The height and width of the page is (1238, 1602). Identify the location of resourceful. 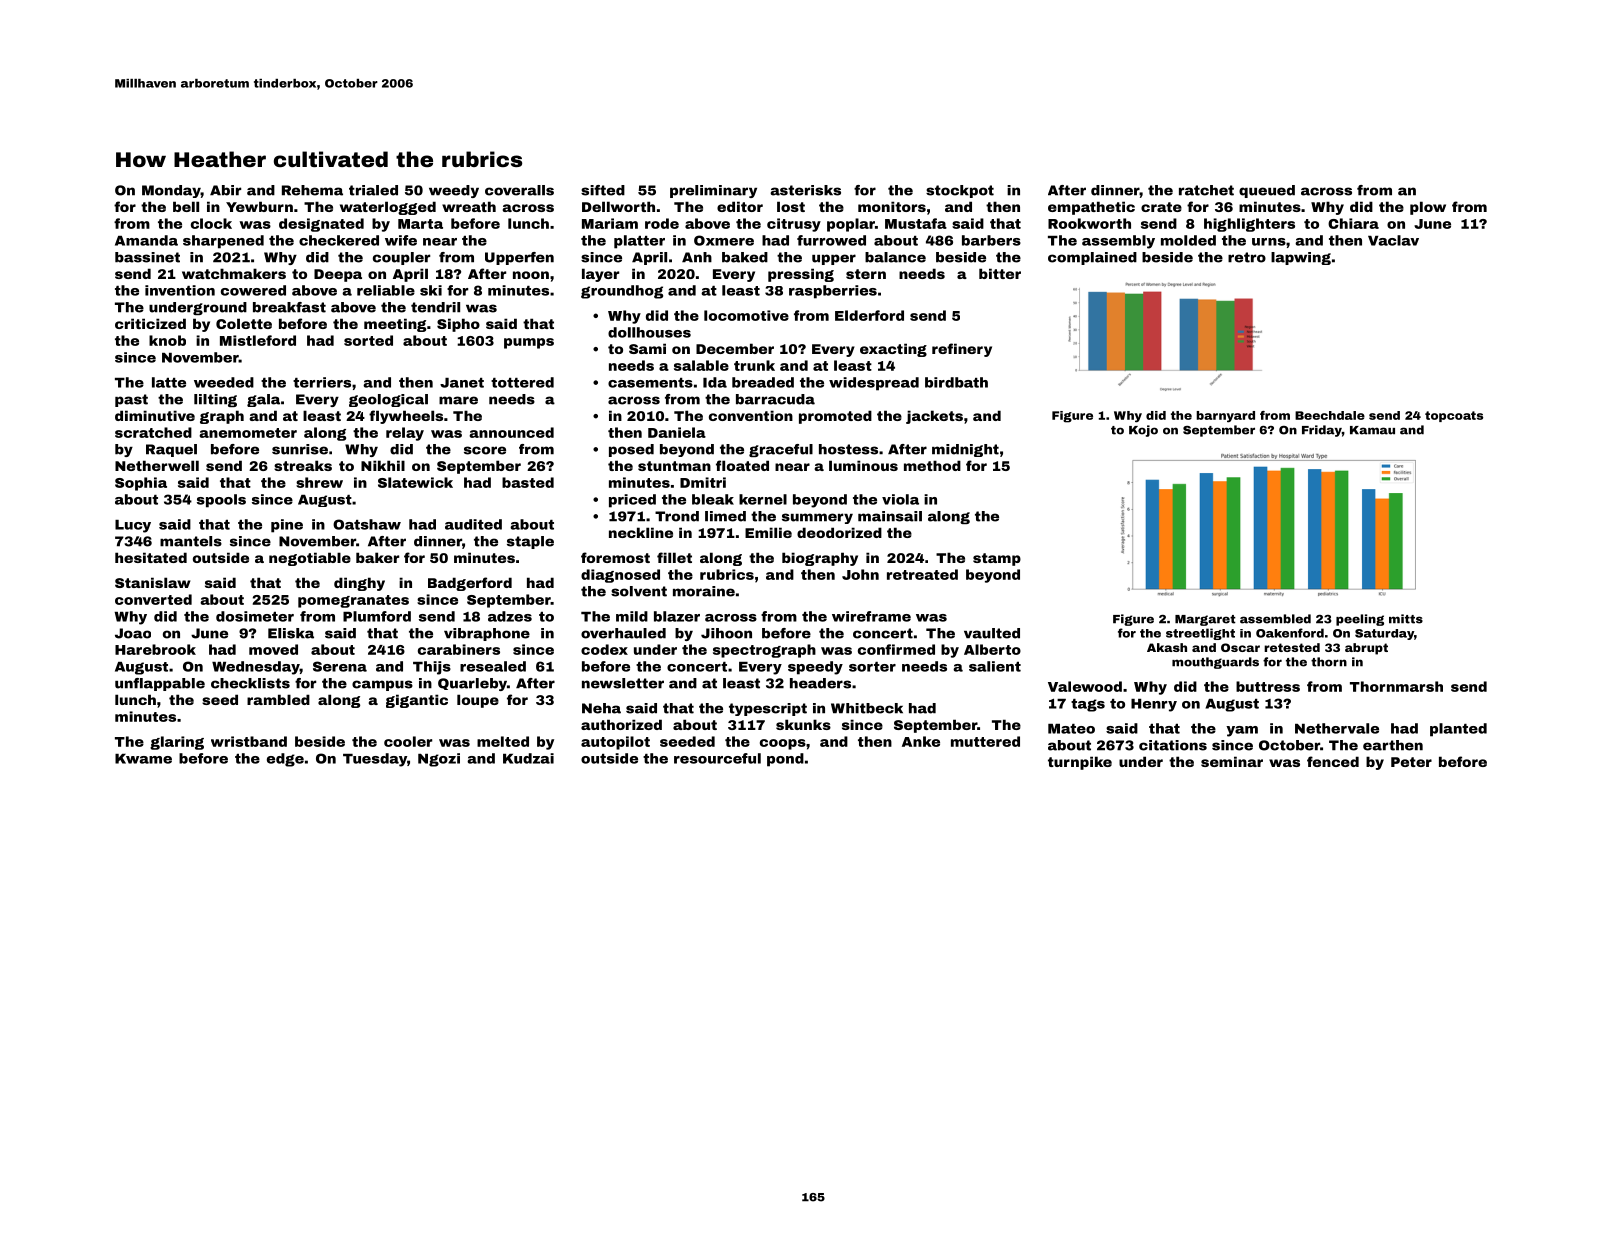
(717, 758).
